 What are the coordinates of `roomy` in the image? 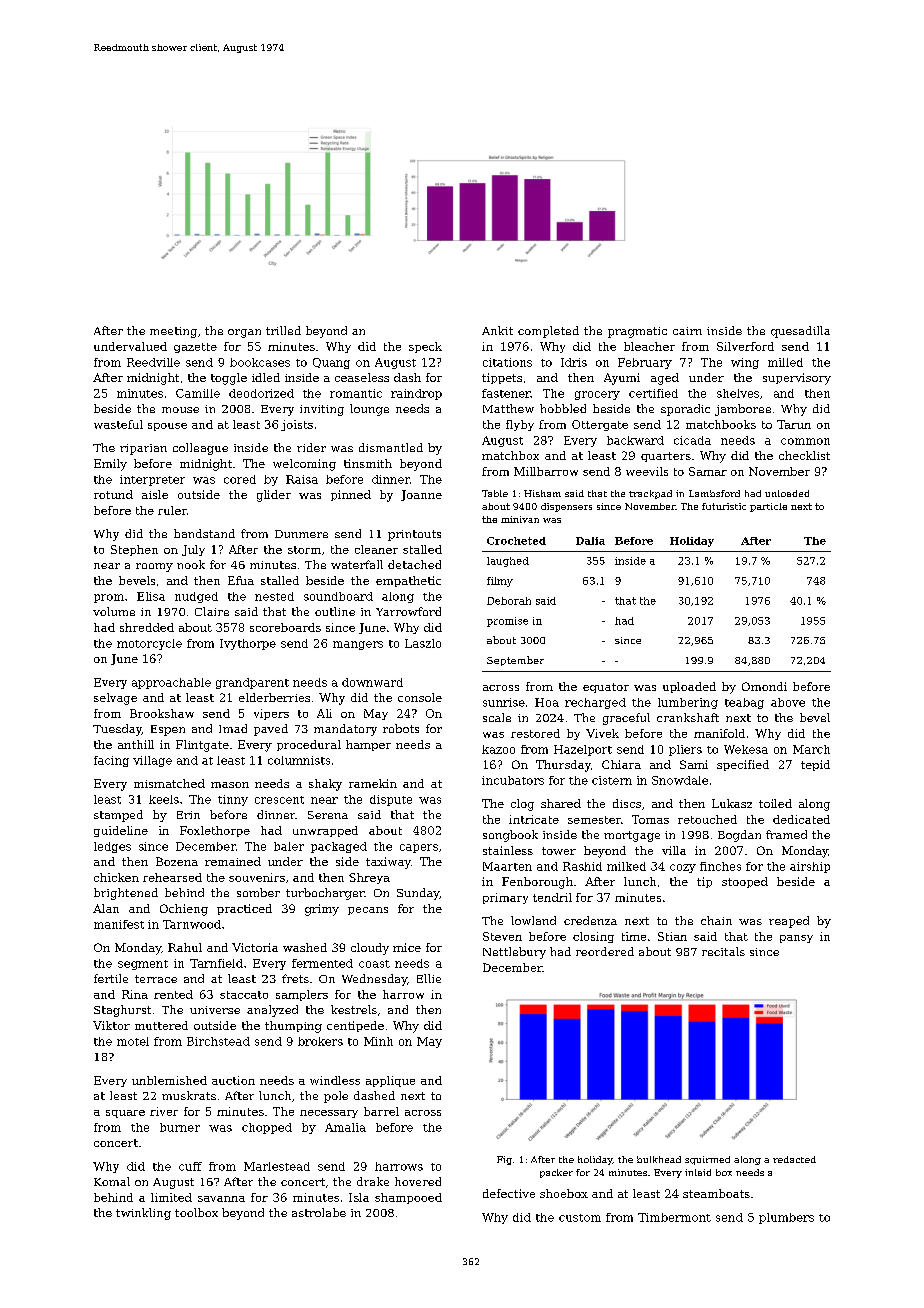 It's located at (154, 567).
